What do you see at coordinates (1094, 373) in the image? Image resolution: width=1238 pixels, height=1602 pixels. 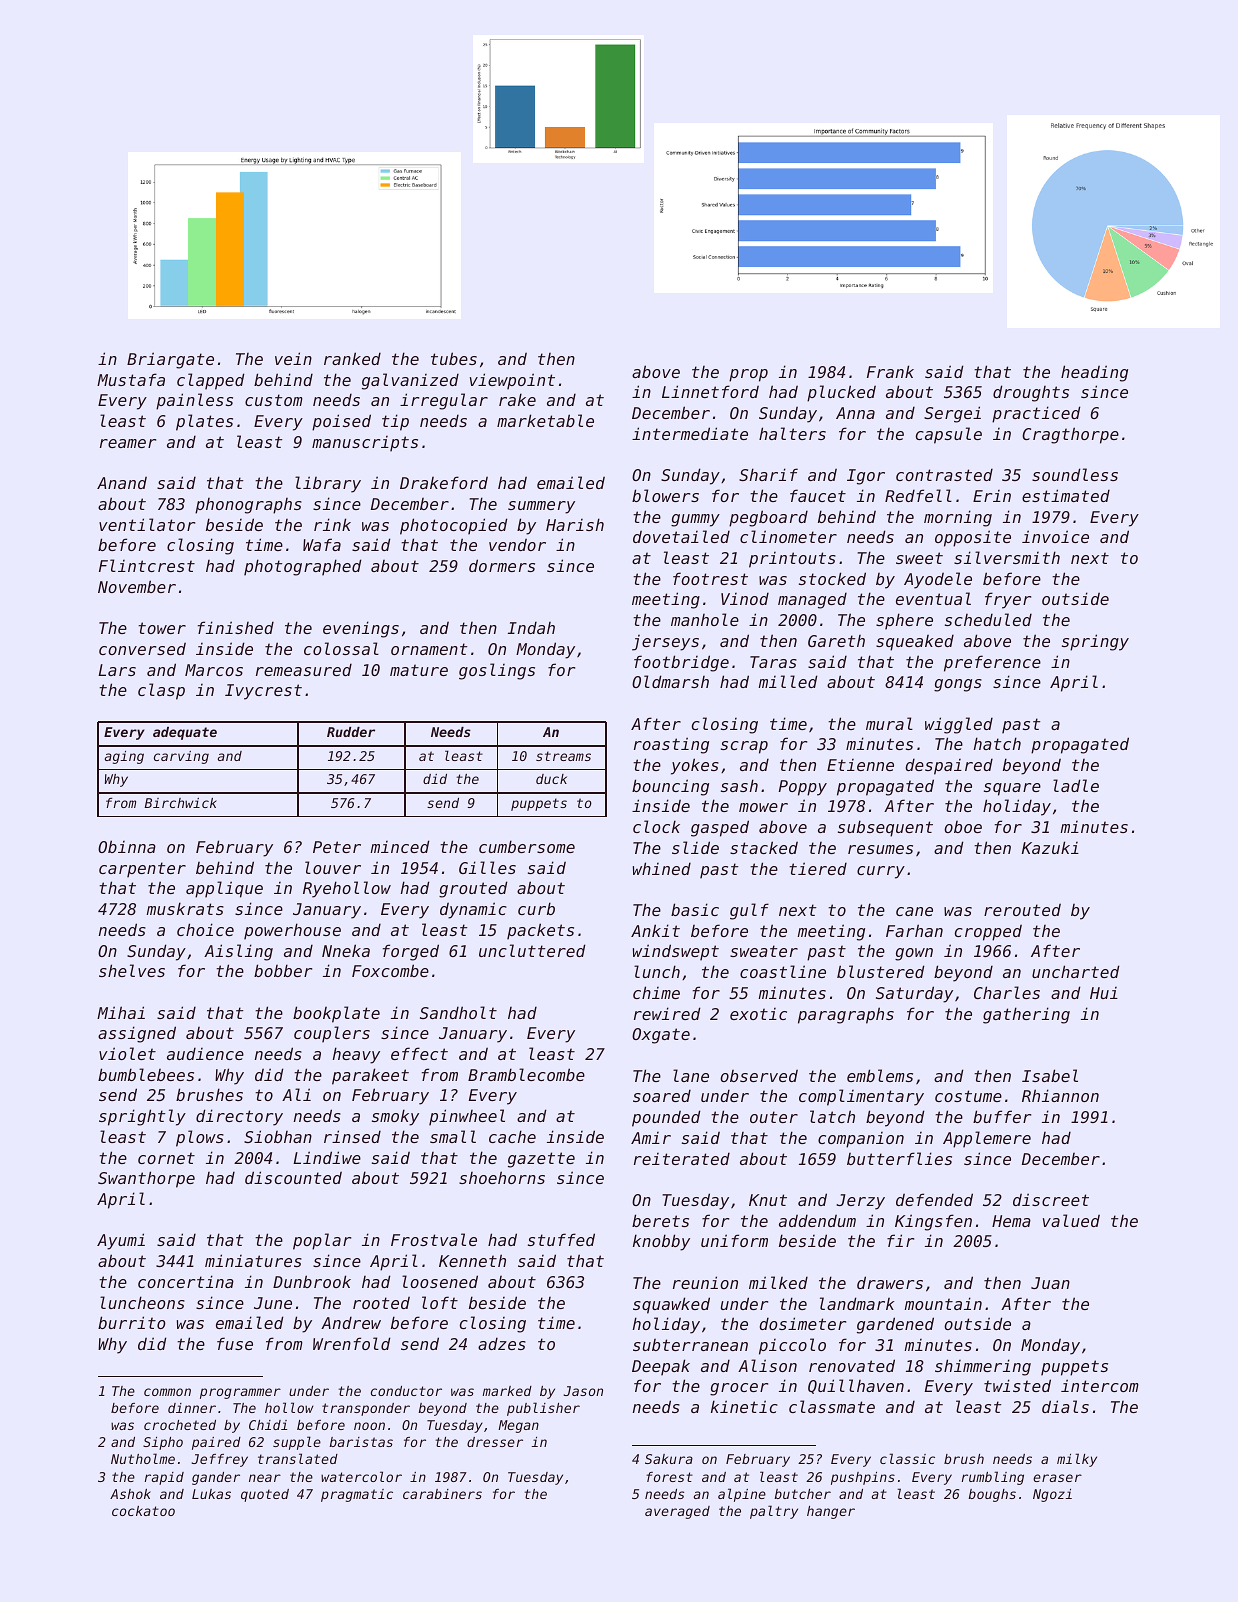 I see `heading` at bounding box center [1094, 373].
